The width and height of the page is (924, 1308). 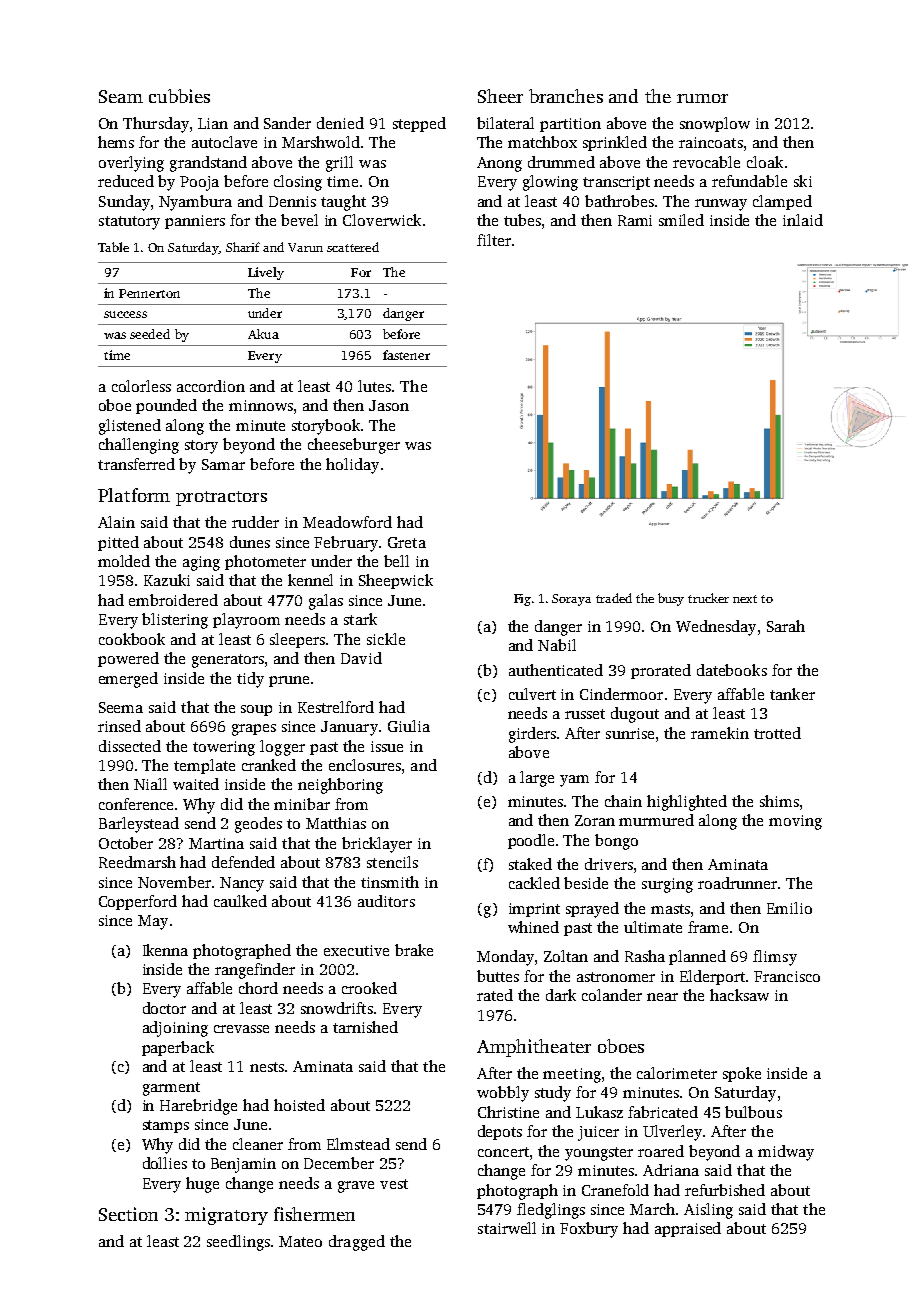 What do you see at coordinates (789, 908) in the page?
I see `Emilio` at bounding box center [789, 908].
